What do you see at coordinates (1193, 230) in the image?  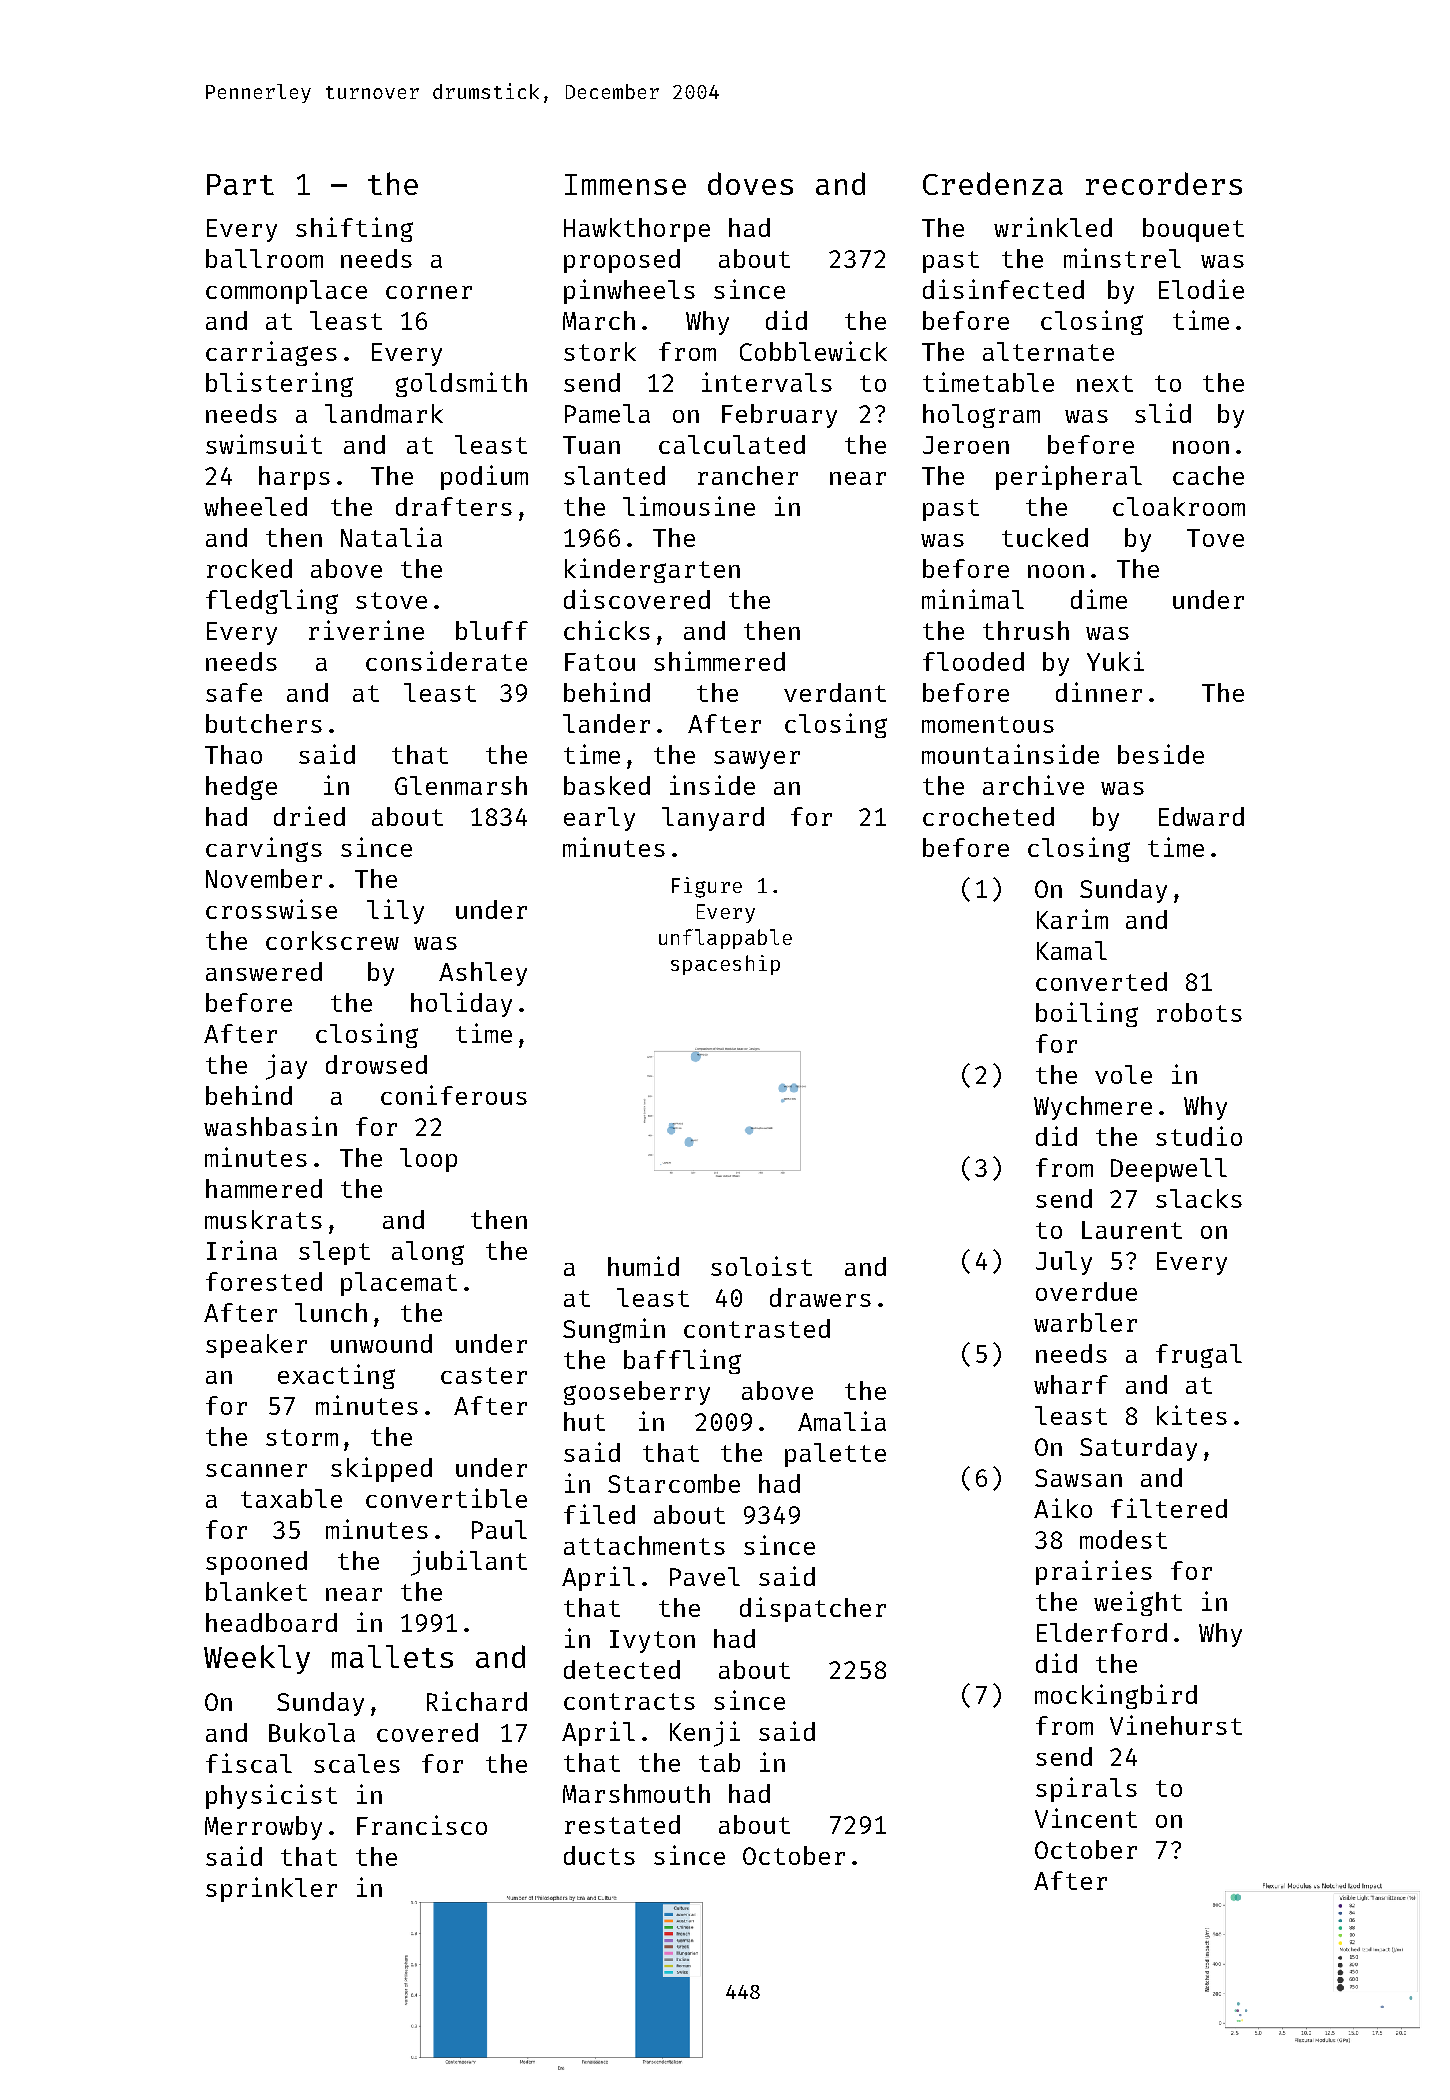 I see `bouquet` at bounding box center [1193, 230].
